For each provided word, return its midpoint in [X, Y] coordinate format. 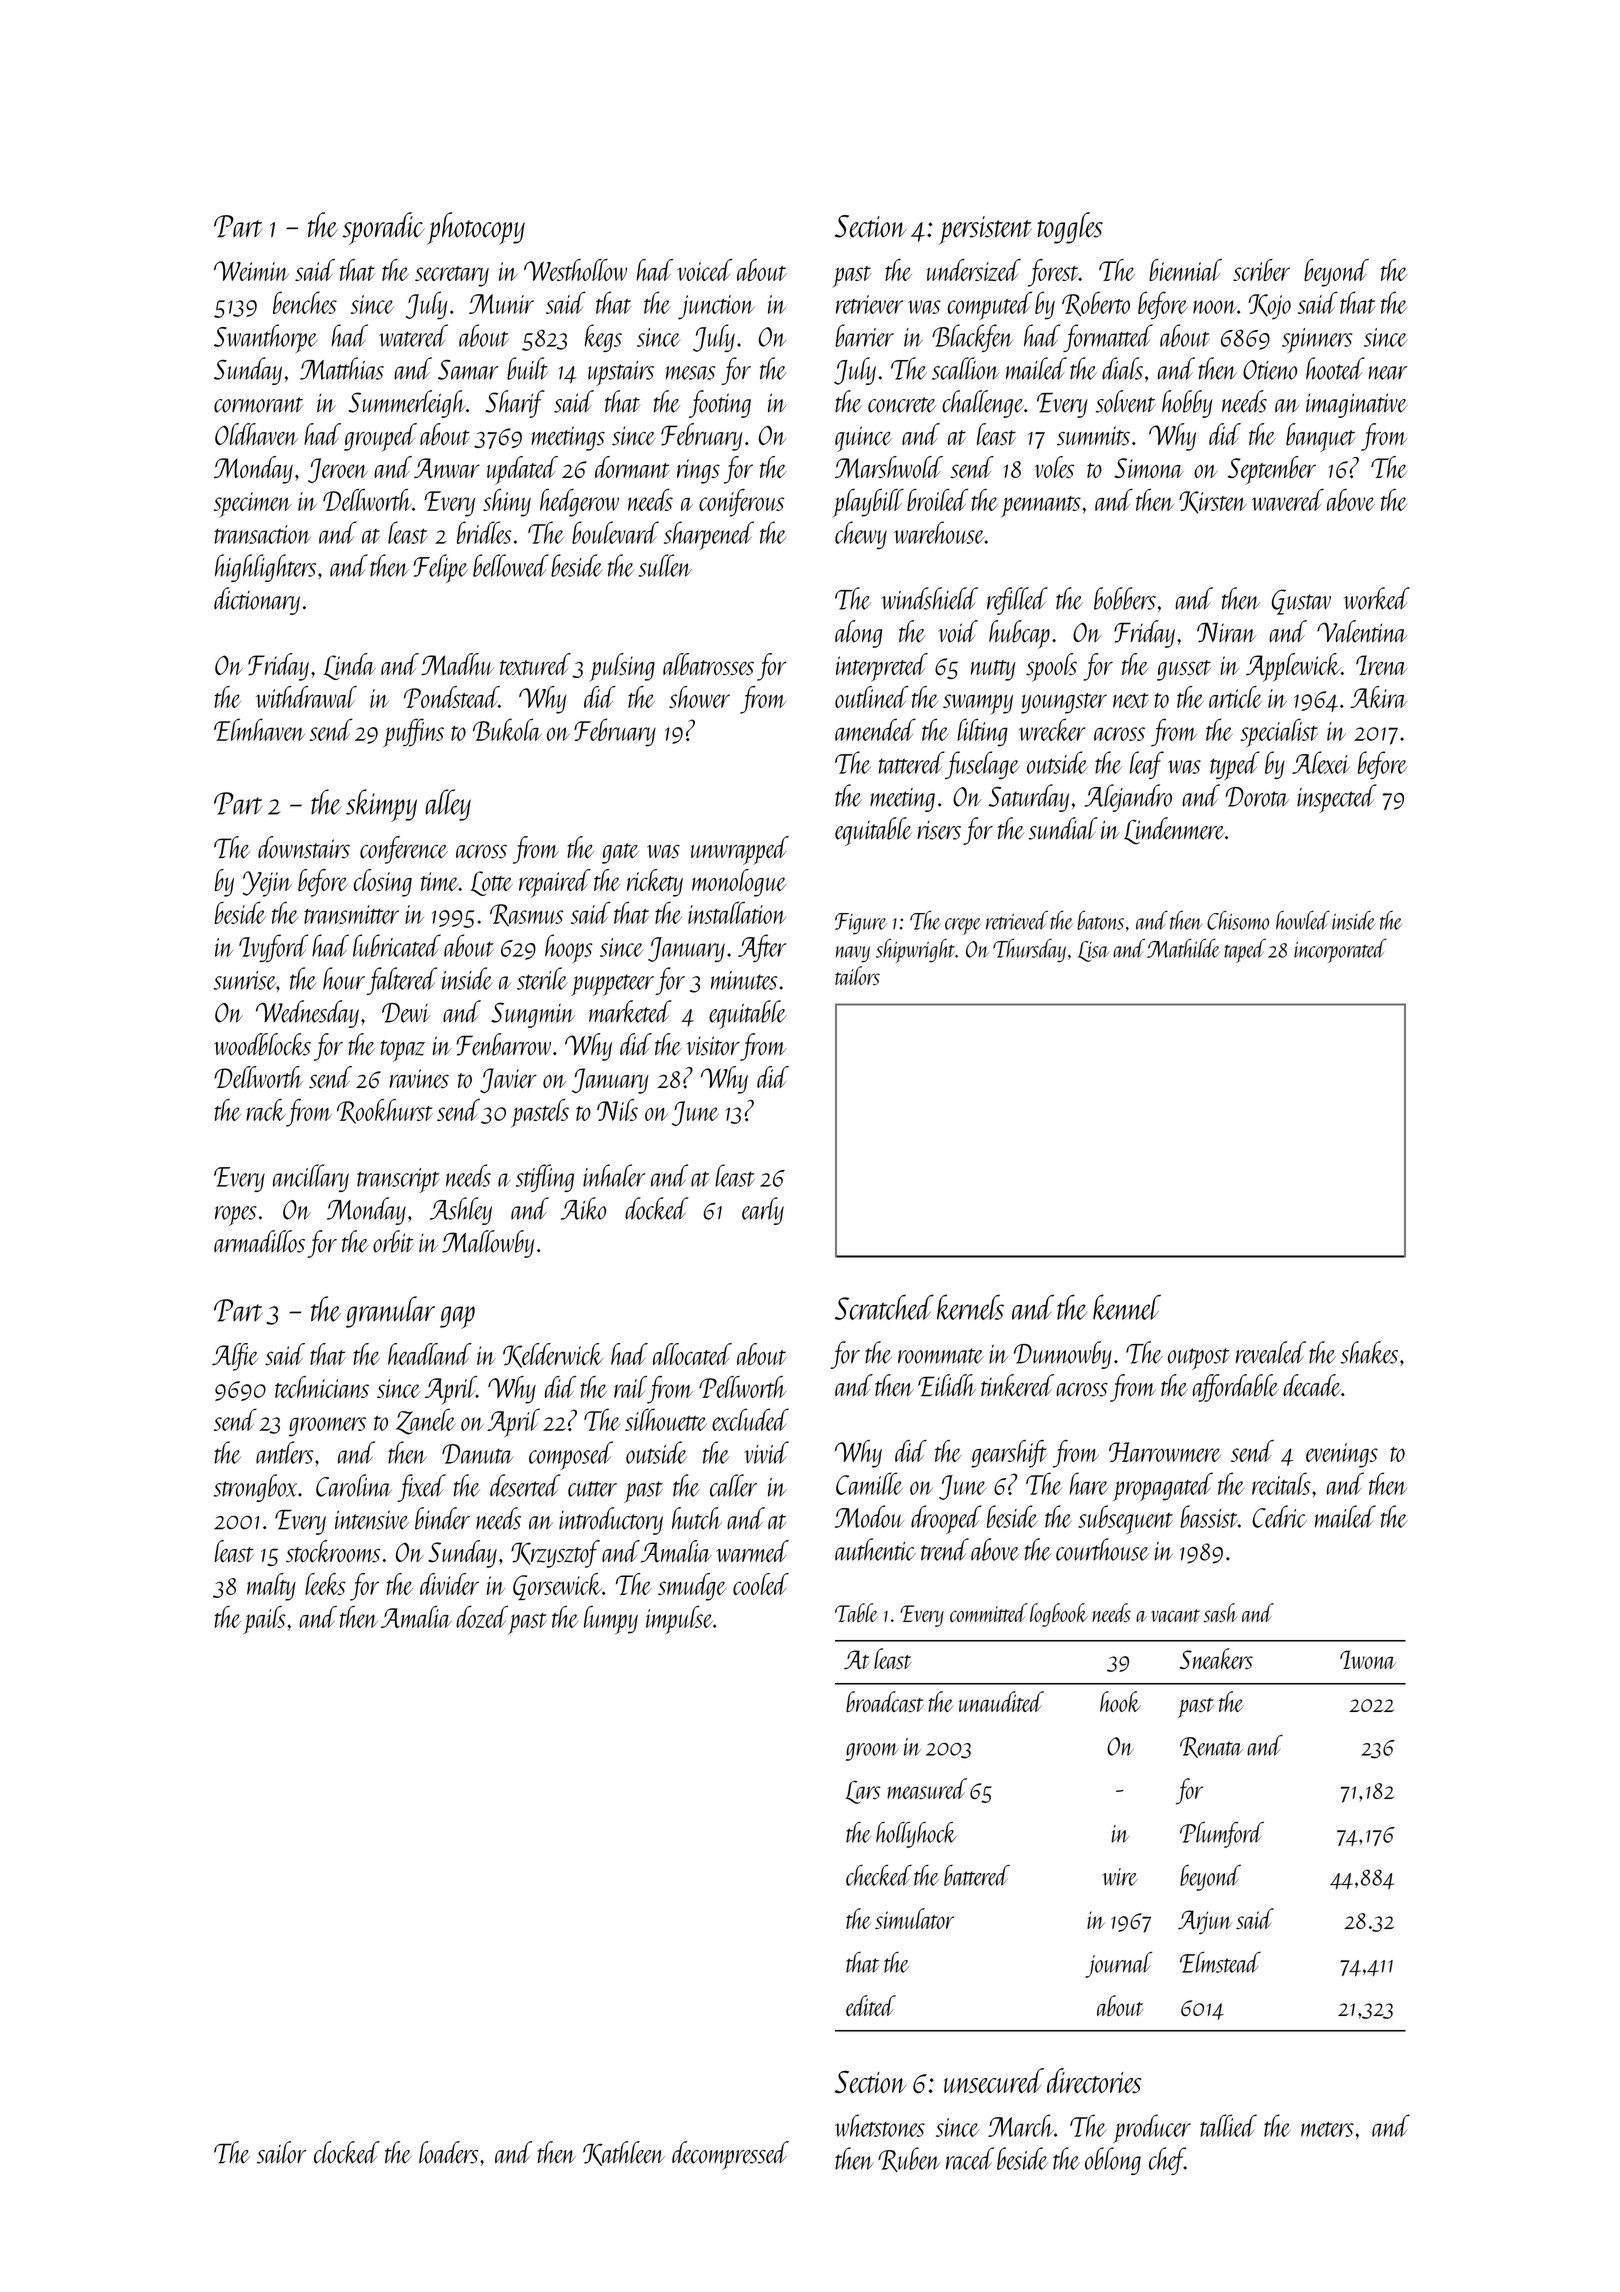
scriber [1261, 270]
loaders [448, 2152]
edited [871, 2005]
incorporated [1340, 951]
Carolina [354, 1485]
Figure [861, 924]
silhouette [666, 1419]
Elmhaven [259, 729]
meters [1327, 2129]
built [527, 368]
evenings [1342, 1455]
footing [720, 404]
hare [1089, 1483]
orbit [393, 1241]
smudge [692, 1587]
